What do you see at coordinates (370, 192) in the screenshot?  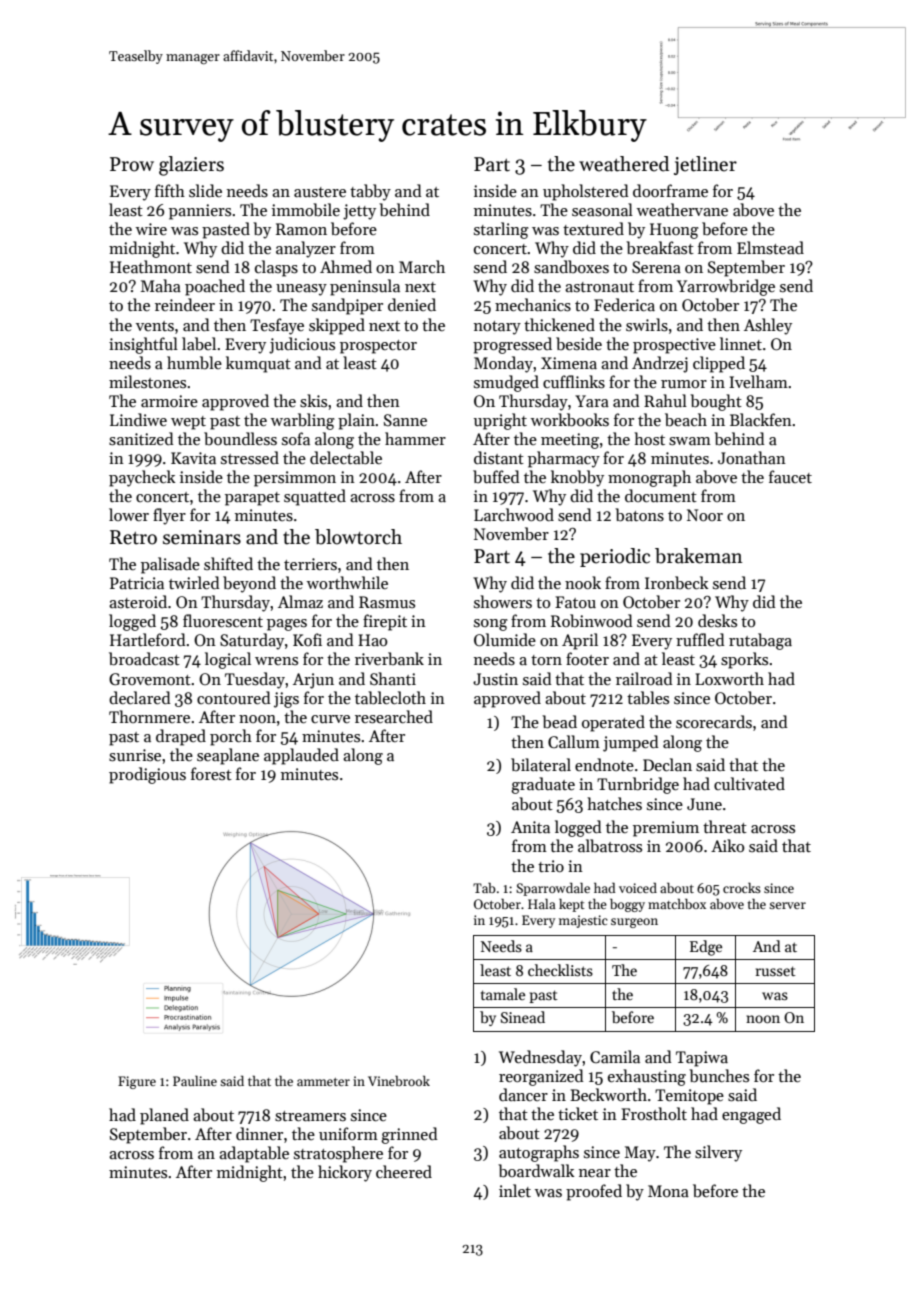 I see `tabby` at bounding box center [370, 192].
